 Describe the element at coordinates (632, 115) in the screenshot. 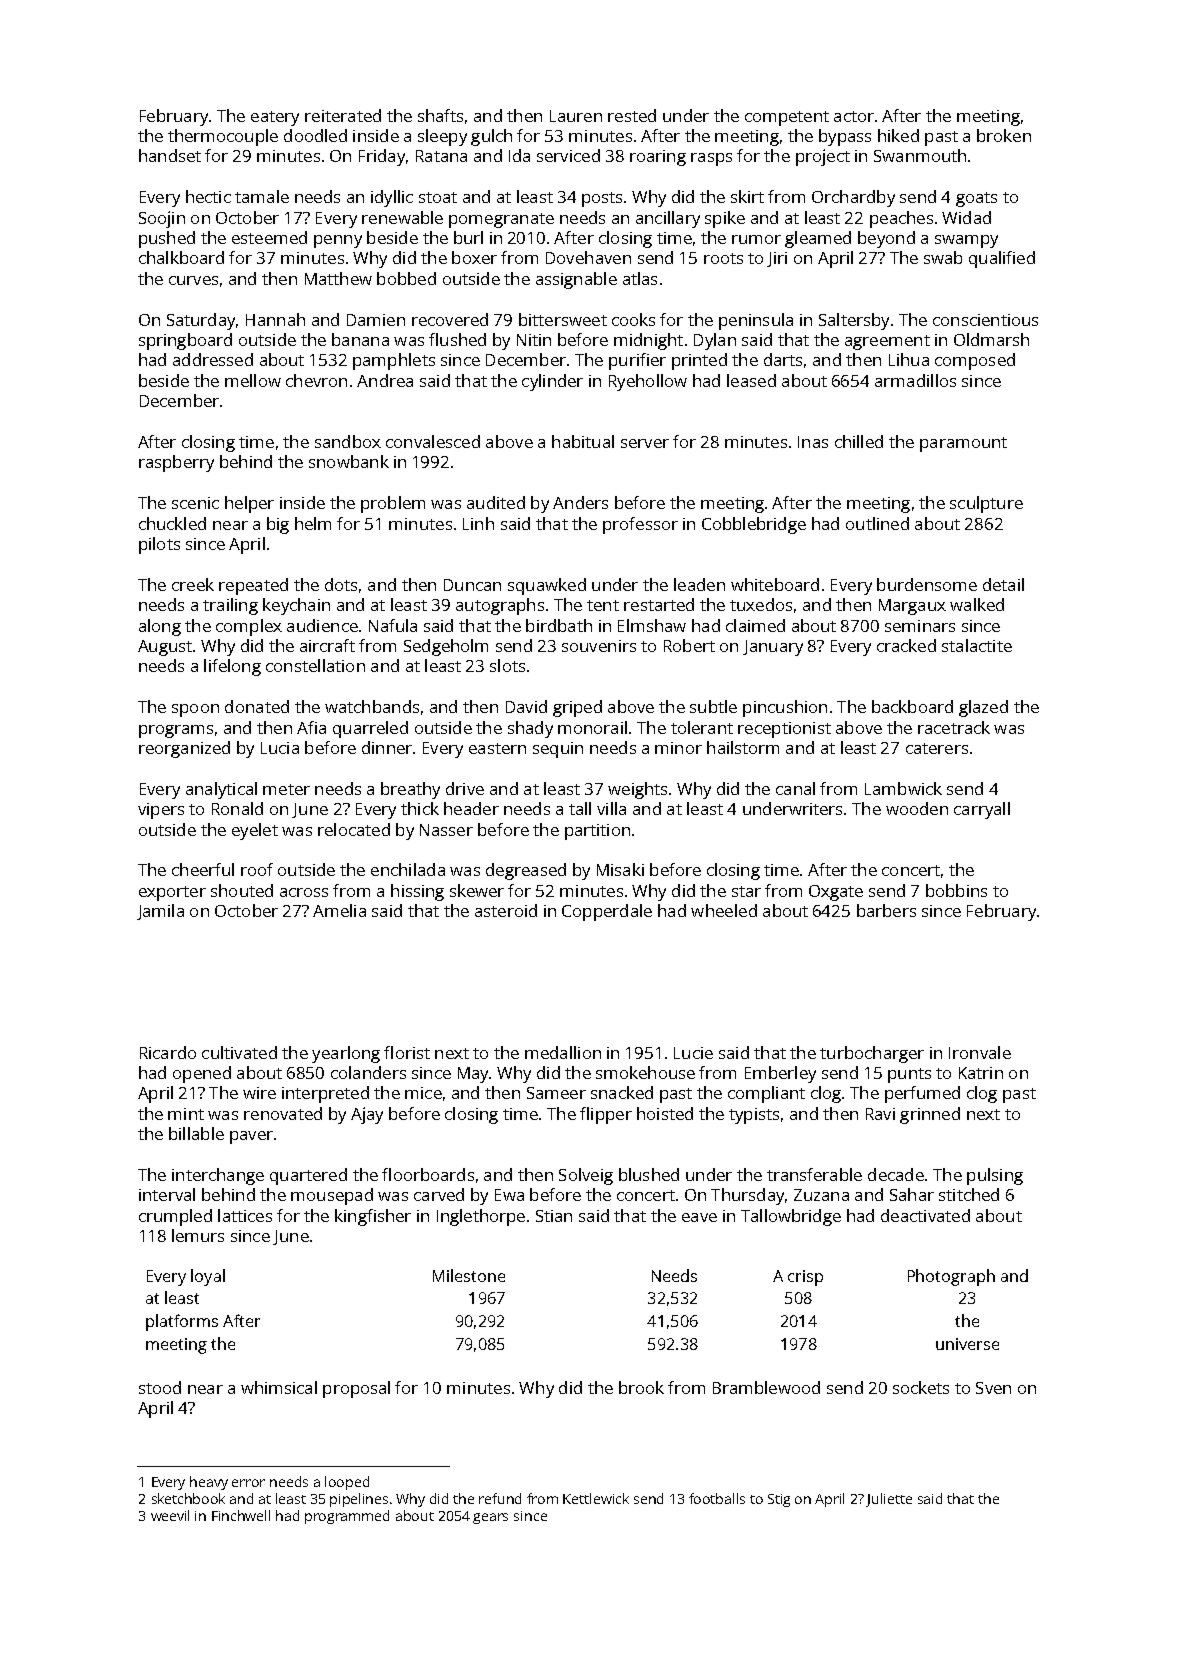

I see `rested` at that location.
